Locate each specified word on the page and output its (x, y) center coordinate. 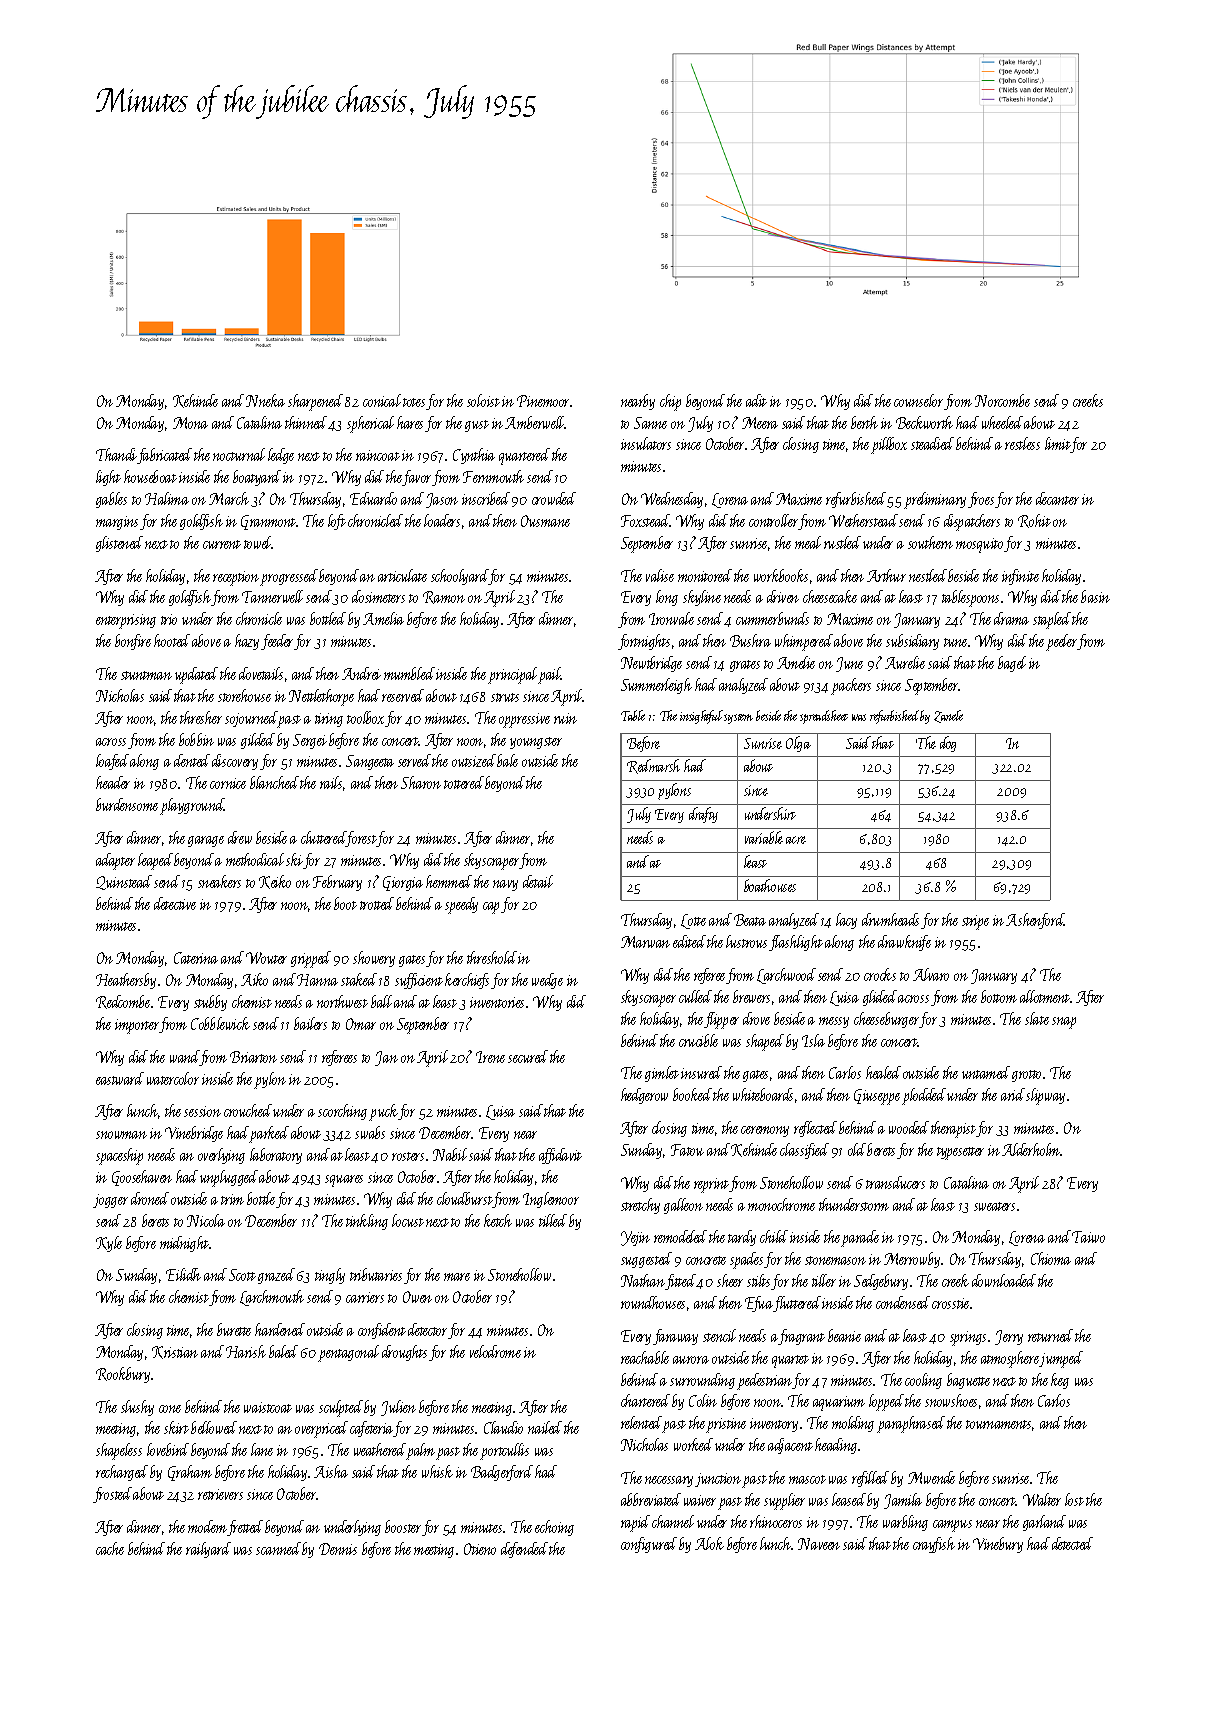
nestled (928, 575)
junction (719, 1480)
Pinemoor (544, 401)
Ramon (444, 597)
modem (207, 1526)
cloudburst (465, 1200)
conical (382, 400)
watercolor (173, 1078)
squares (344, 1181)
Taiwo (1088, 1237)
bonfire (133, 642)
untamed (986, 1072)
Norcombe (1002, 400)
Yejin (635, 1238)
